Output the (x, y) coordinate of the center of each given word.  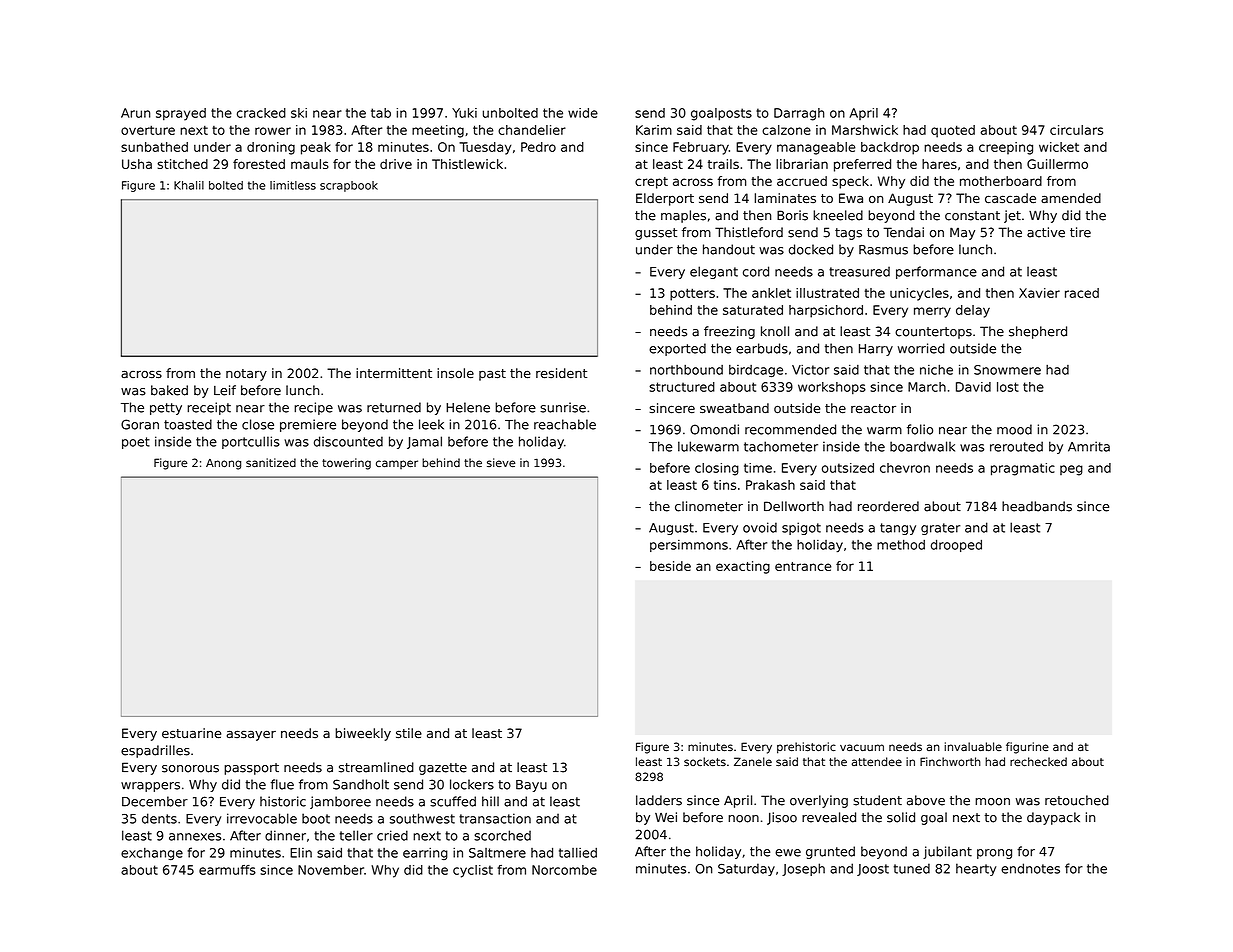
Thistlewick (467, 164)
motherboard (1001, 181)
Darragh (799, 114)
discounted (348, 441)
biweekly (363, 734)
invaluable (973, 746)
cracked (261, 113)
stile (409, 733)
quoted (953, 131)
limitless (293, 185)
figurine (1027, 748)
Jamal (424, 442)
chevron (905, 468)
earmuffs (227, 870)
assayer (251, 735)
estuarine (191, 733)
